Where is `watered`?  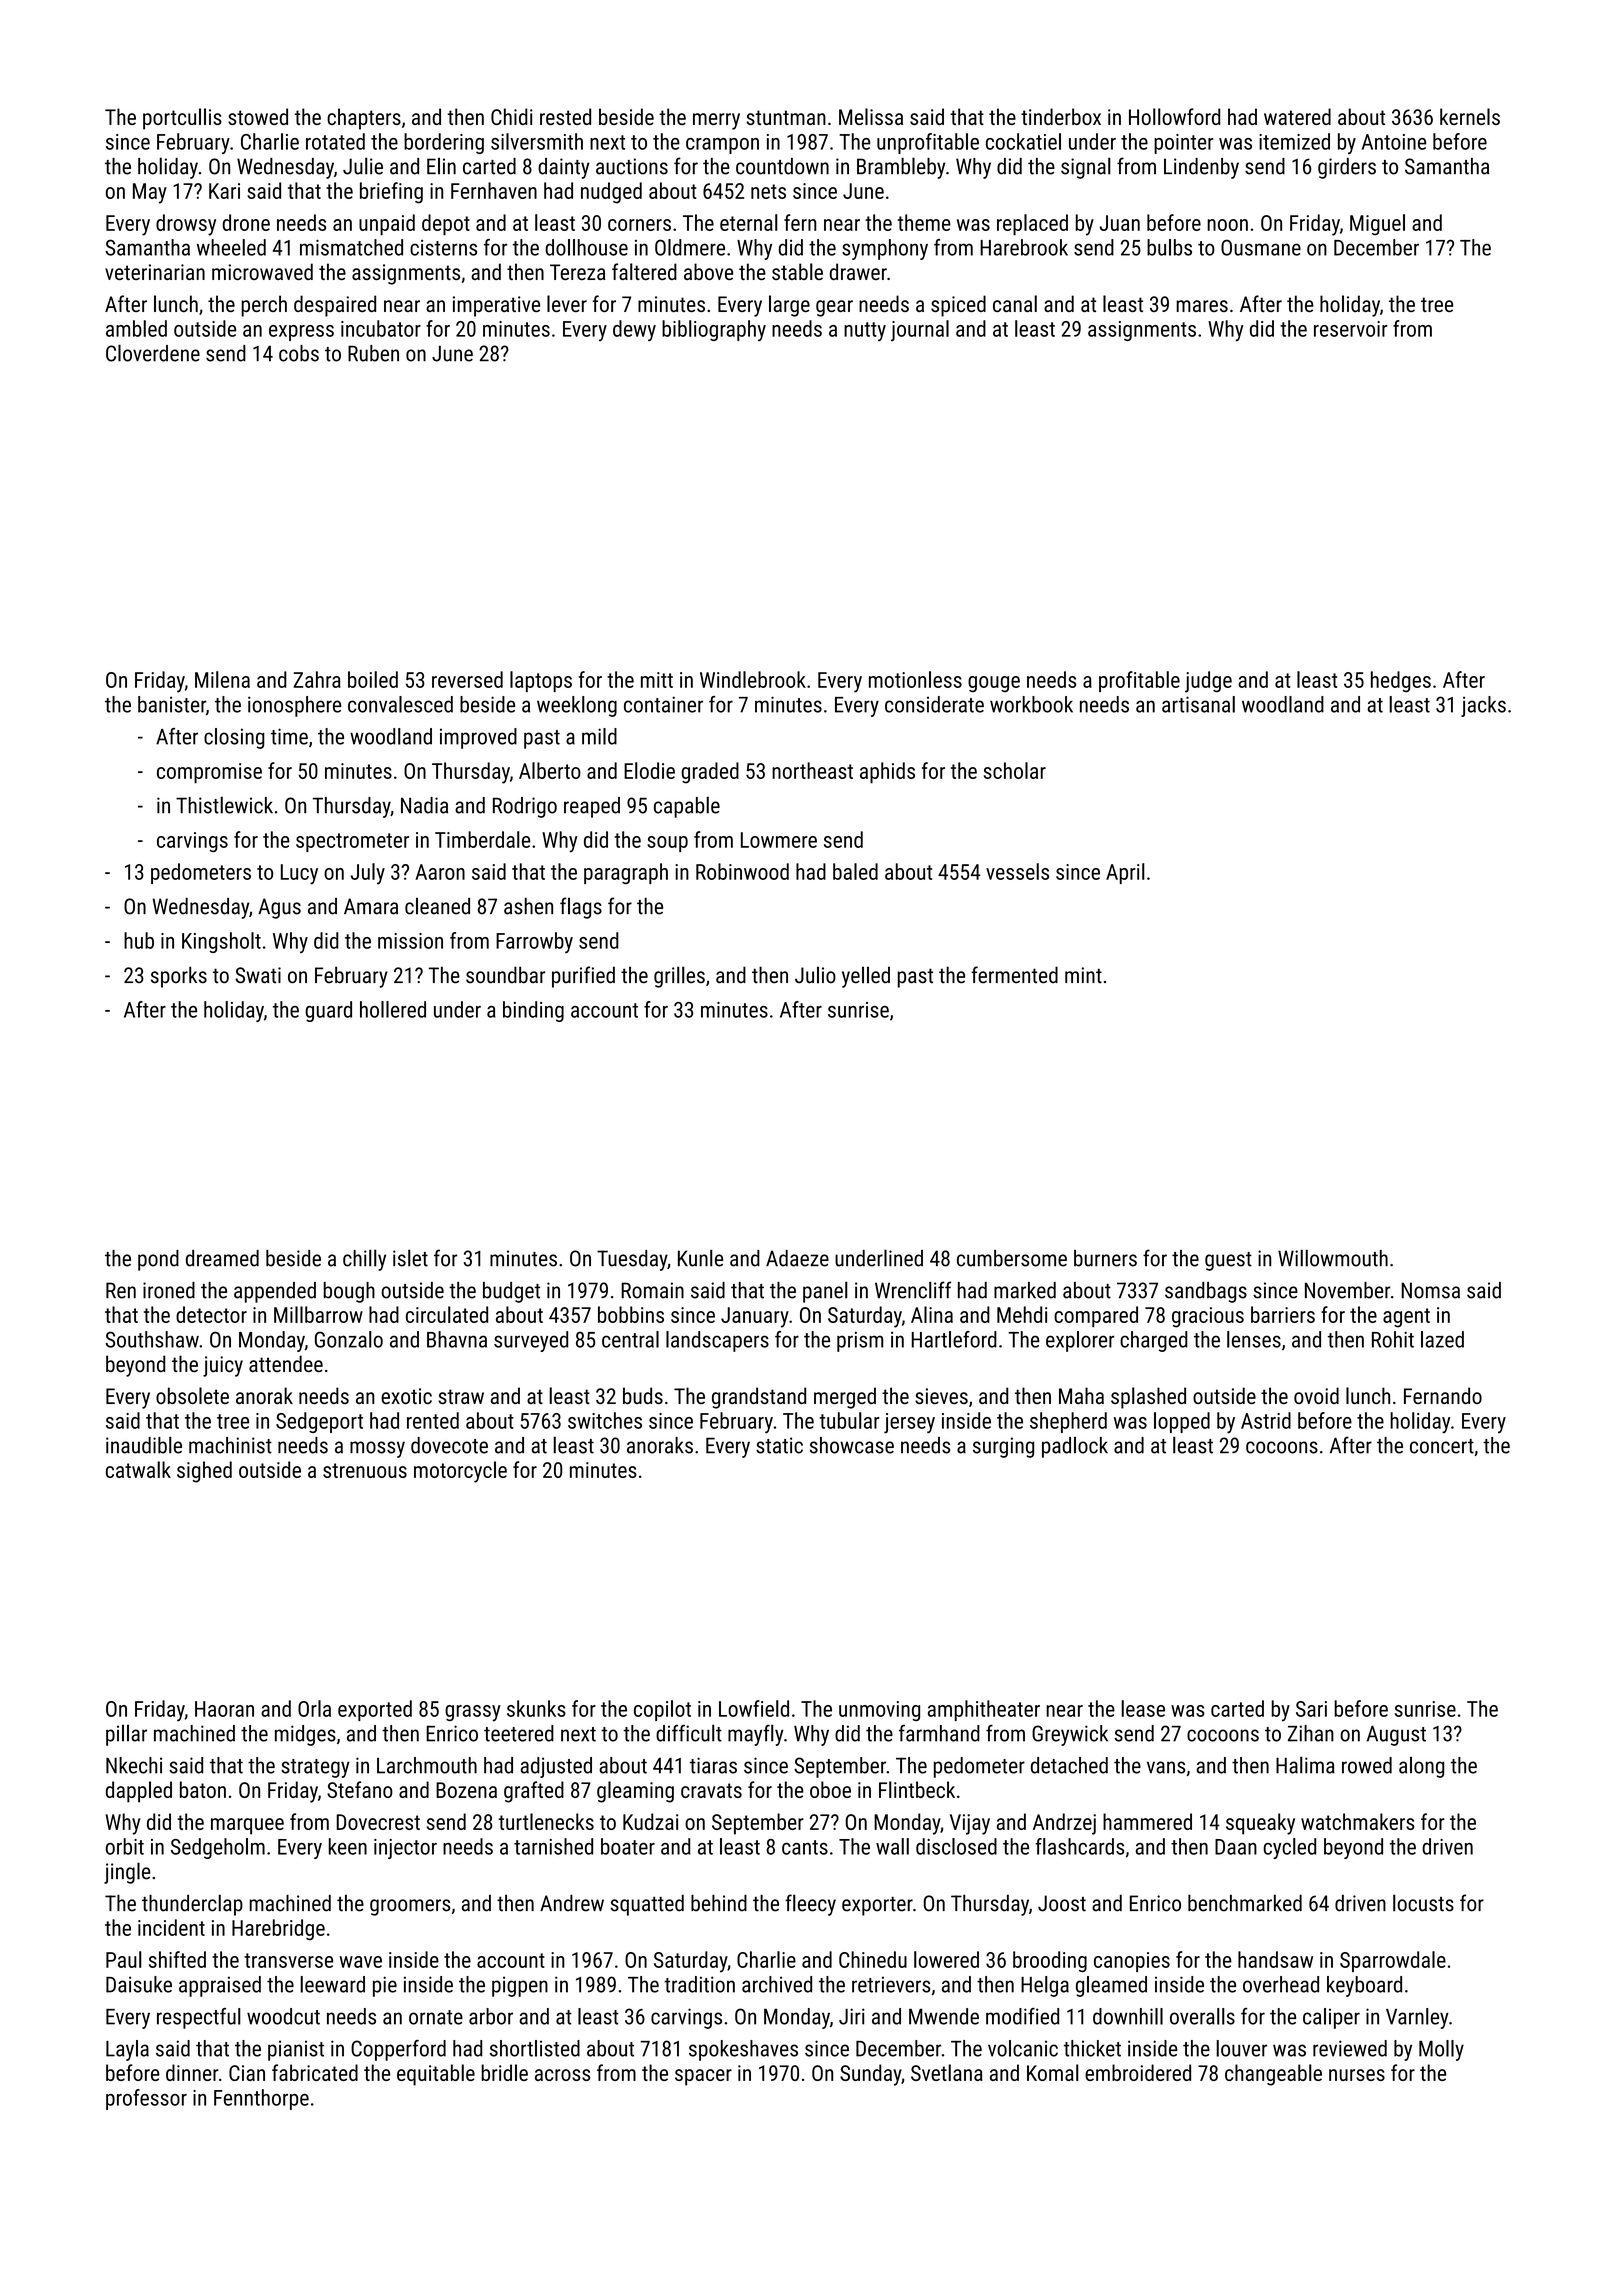
watered is located at coordinates (1297, 116).
